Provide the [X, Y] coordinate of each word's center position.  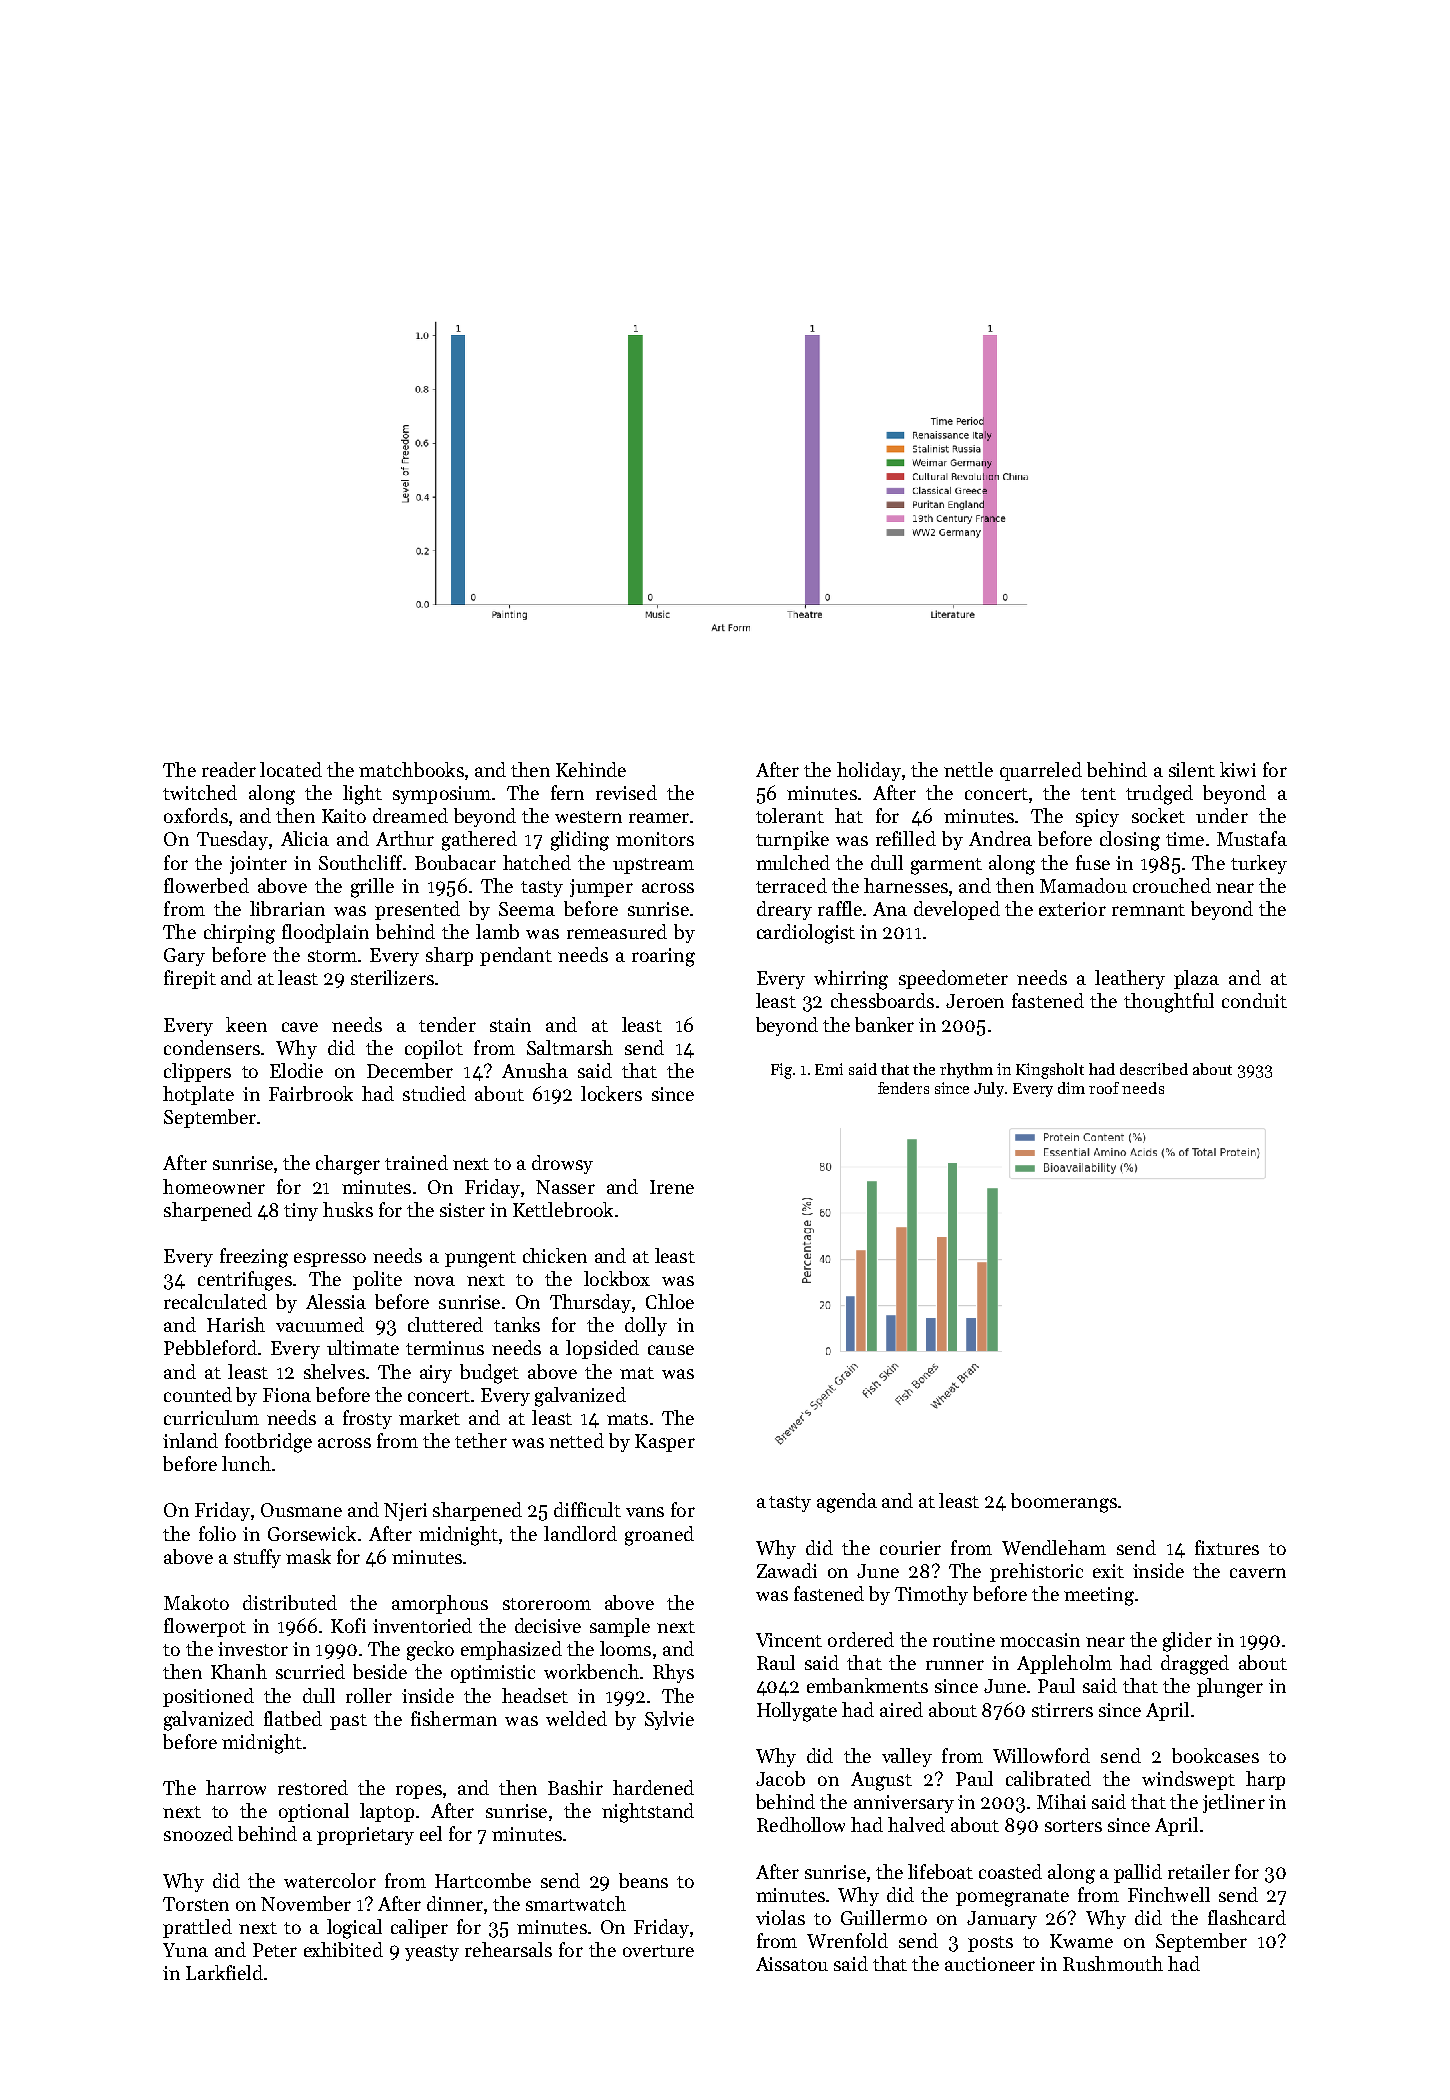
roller [369, 1695]
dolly [646, 1326]
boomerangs [1064, 1503]
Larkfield [224, 1972]
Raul [776, 1662]
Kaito [344, 816]
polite [377, 1280]
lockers [611, 1093]
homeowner [214, 1186]
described [1154, 1069]
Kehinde [591, 769]
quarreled [1041, 771]
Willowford [1041, 1755]
